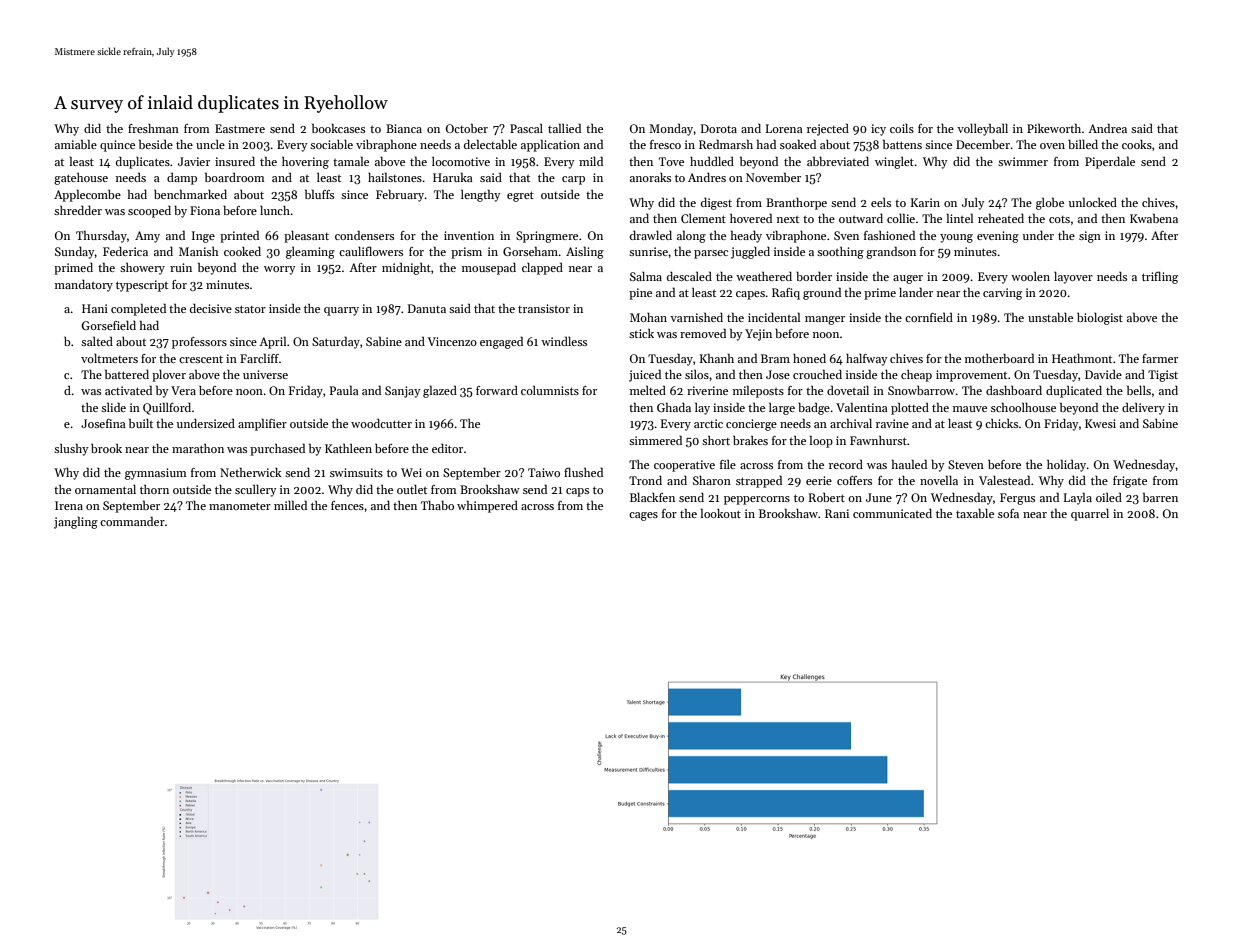 Image resolution: width=1233 pixels, height=952 pixels. I want to click on Pikeworth, so click(1054, 128).
